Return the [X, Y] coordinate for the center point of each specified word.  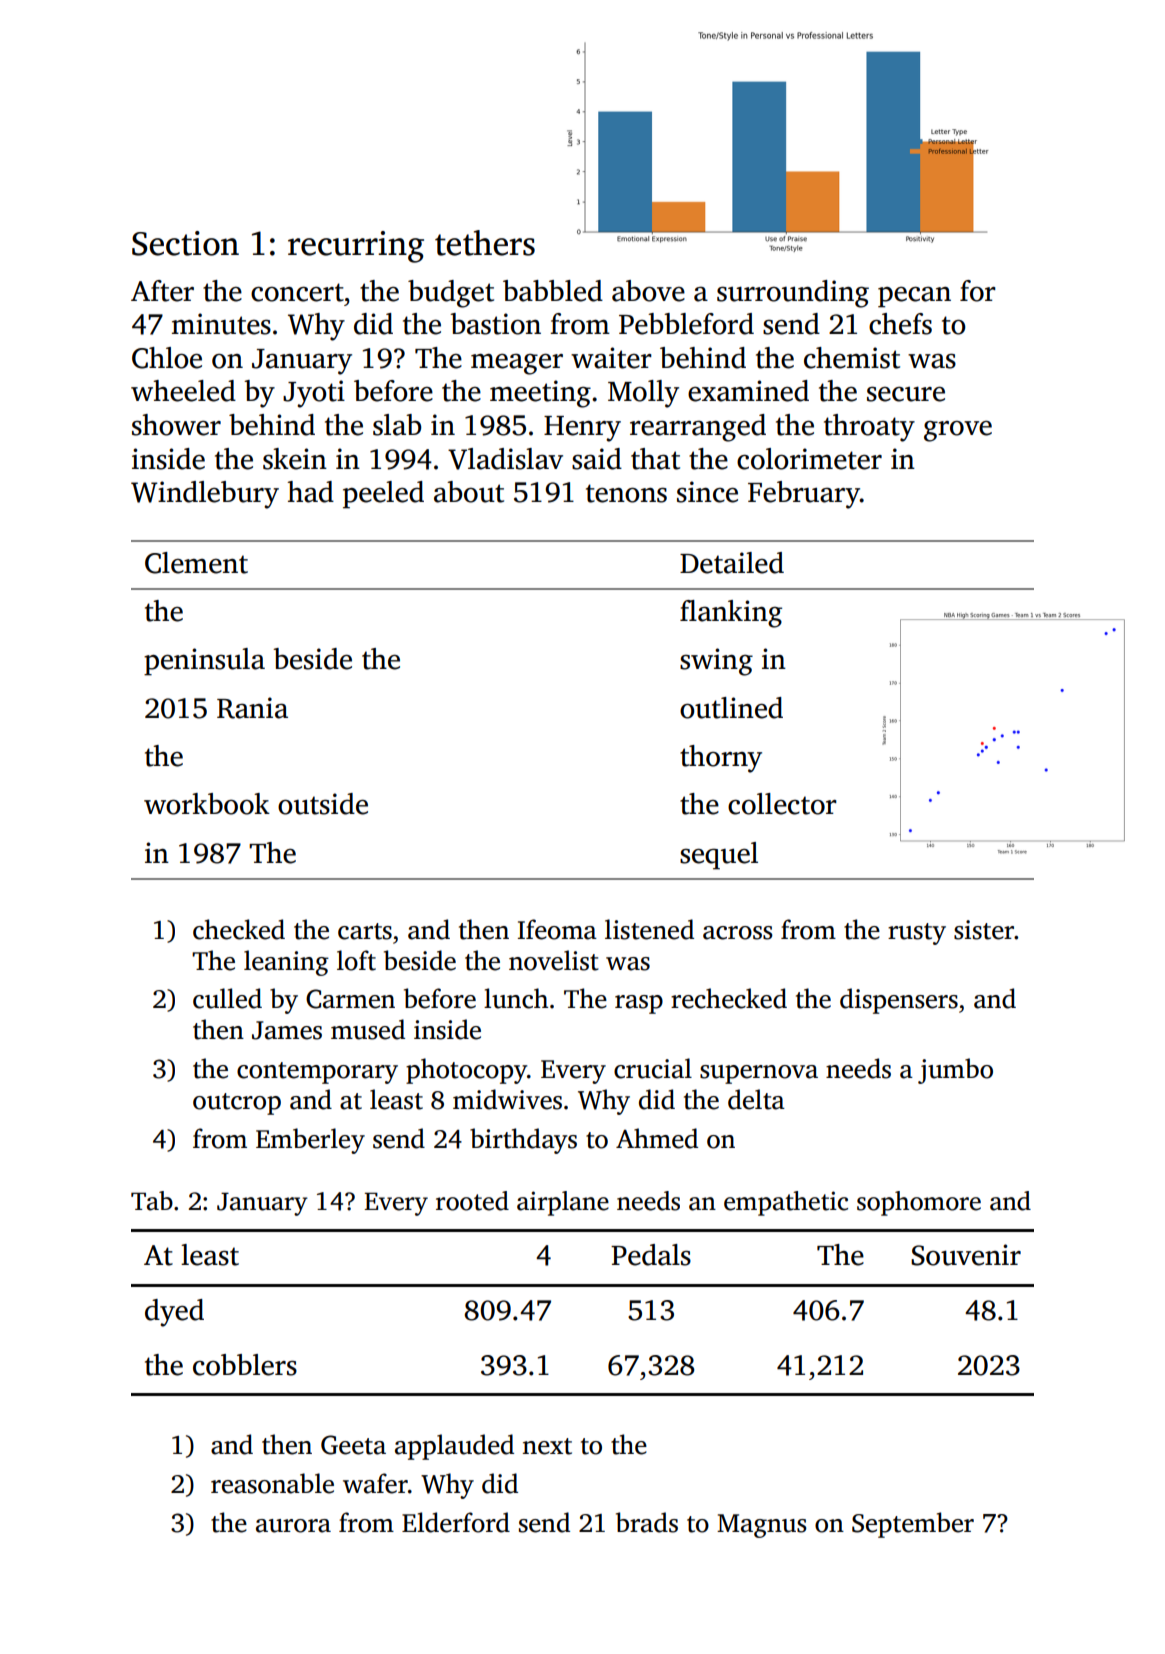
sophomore [919, 1203]
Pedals [651, 1255]
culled [227, 998]
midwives [507, 1099]
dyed [174, 1313]
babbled [553, 291]
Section [185, 243]
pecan [914, 297]
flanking [731, 614]
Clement [196, 563]
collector [782, 804]
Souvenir [966, 1255]
